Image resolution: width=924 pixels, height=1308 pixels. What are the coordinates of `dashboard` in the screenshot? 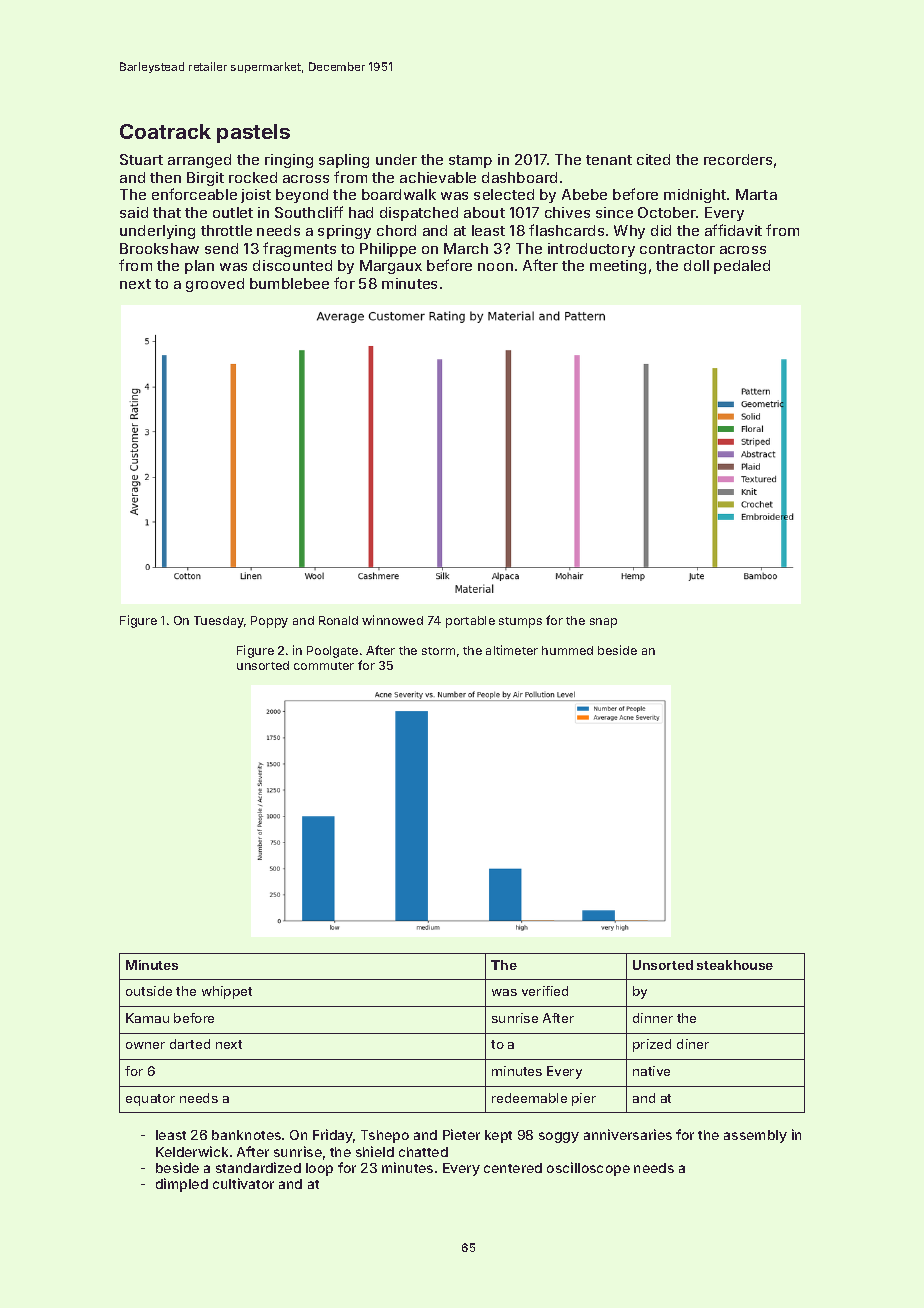 It's located at (519, 177).
